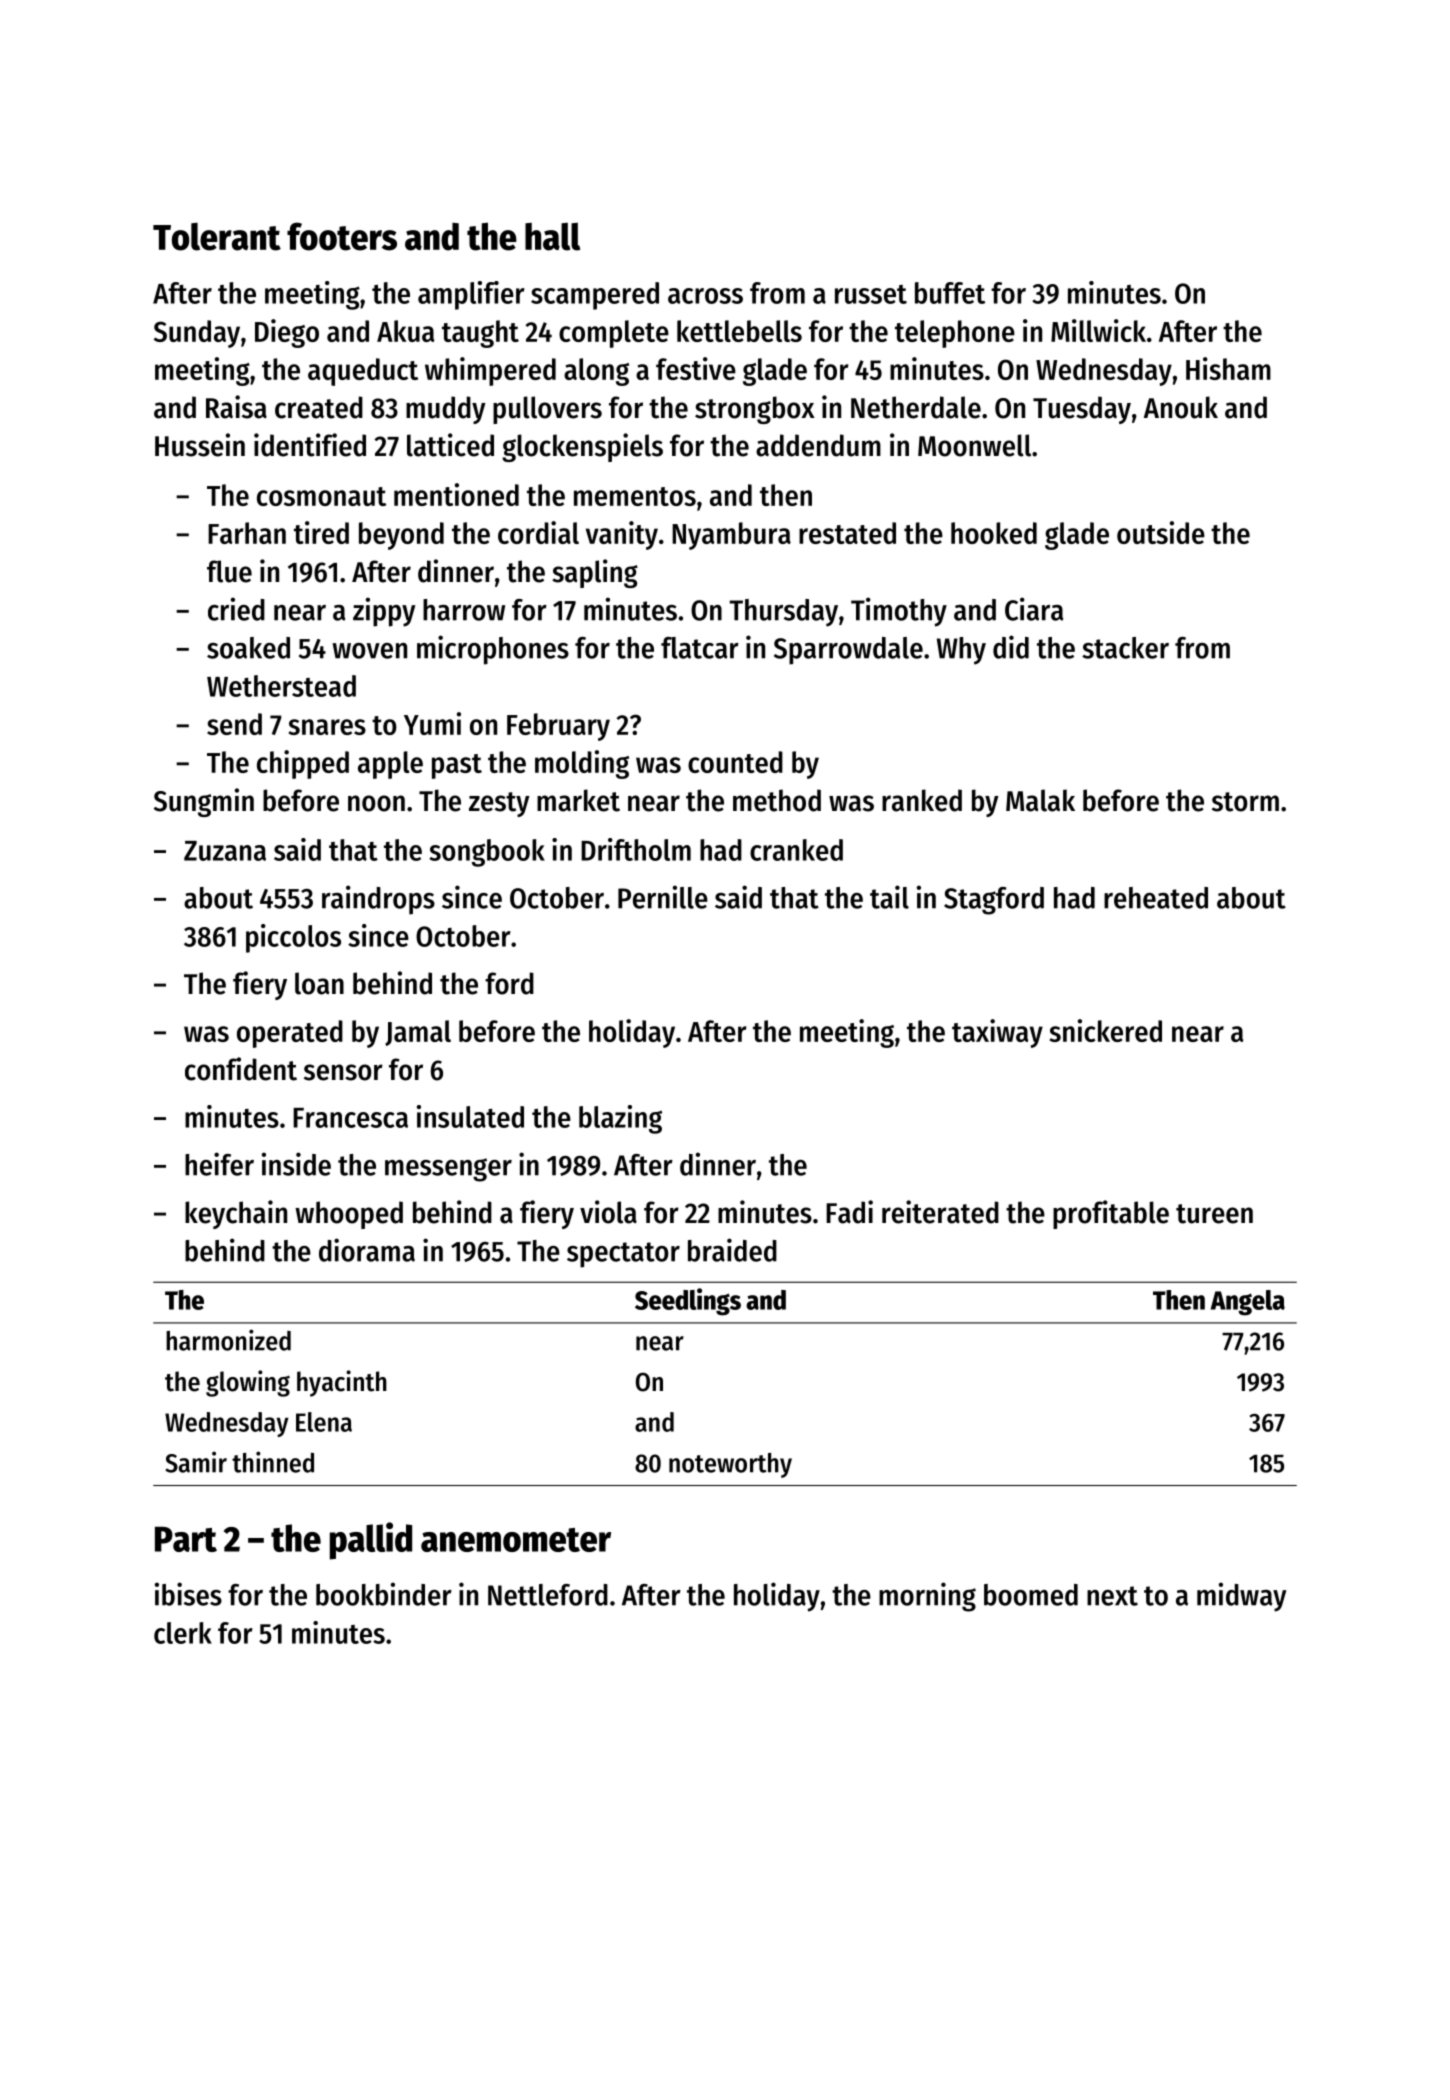 The height and width of the image is (2100, 1450). I want to click on taught, so click(480, 334).
